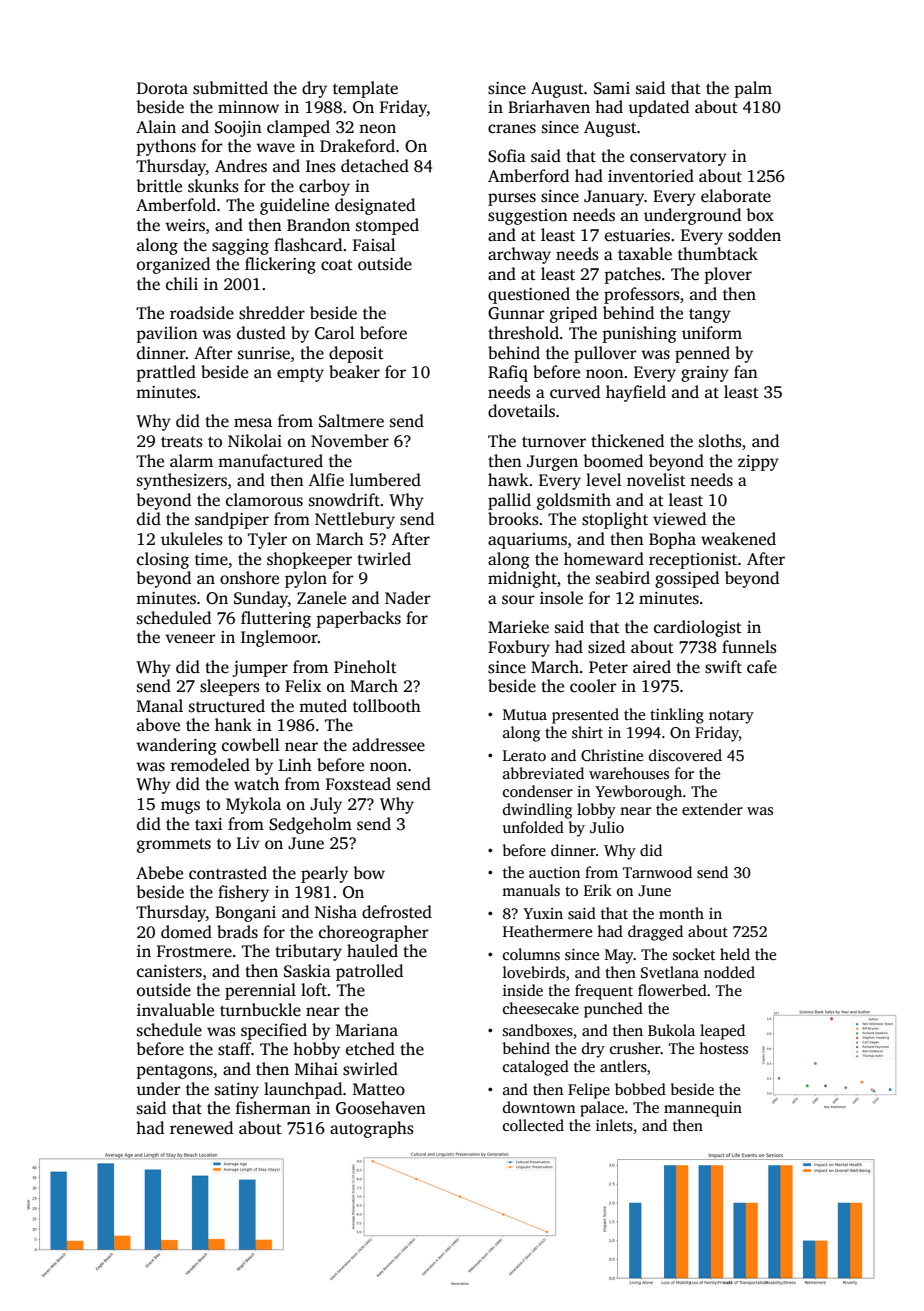 The width and height of the page is (924, 1311). Describe the element at coordinates (681, 913) in the page. I see `month` at that location.
